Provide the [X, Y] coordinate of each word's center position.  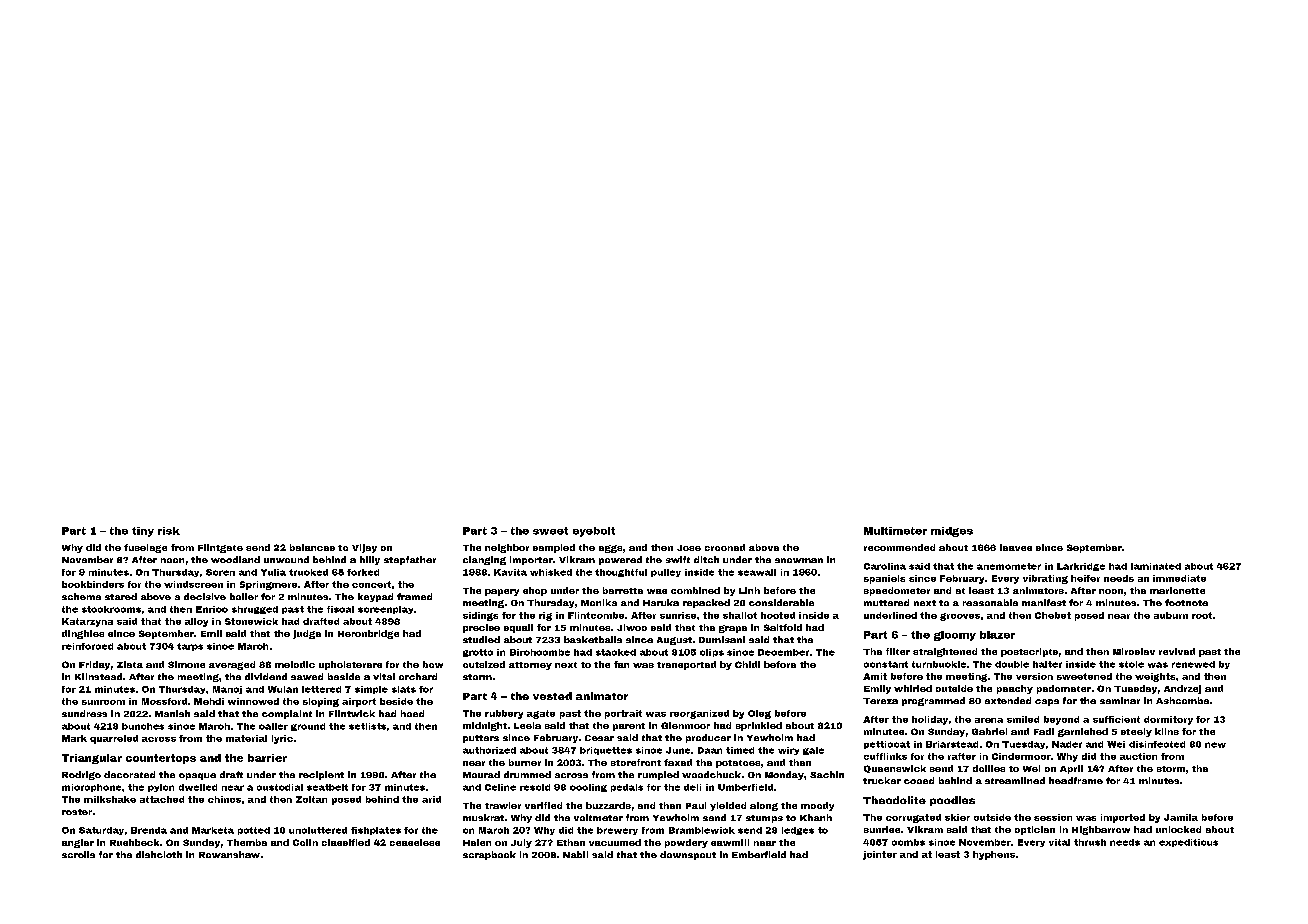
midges [952, 532]
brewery [617, 831]
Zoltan [311, 799]
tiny [143, 532]
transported [686, 665]
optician [1035, 830]
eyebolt [594, 532]
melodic [295, 664]
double [1012, 664]
